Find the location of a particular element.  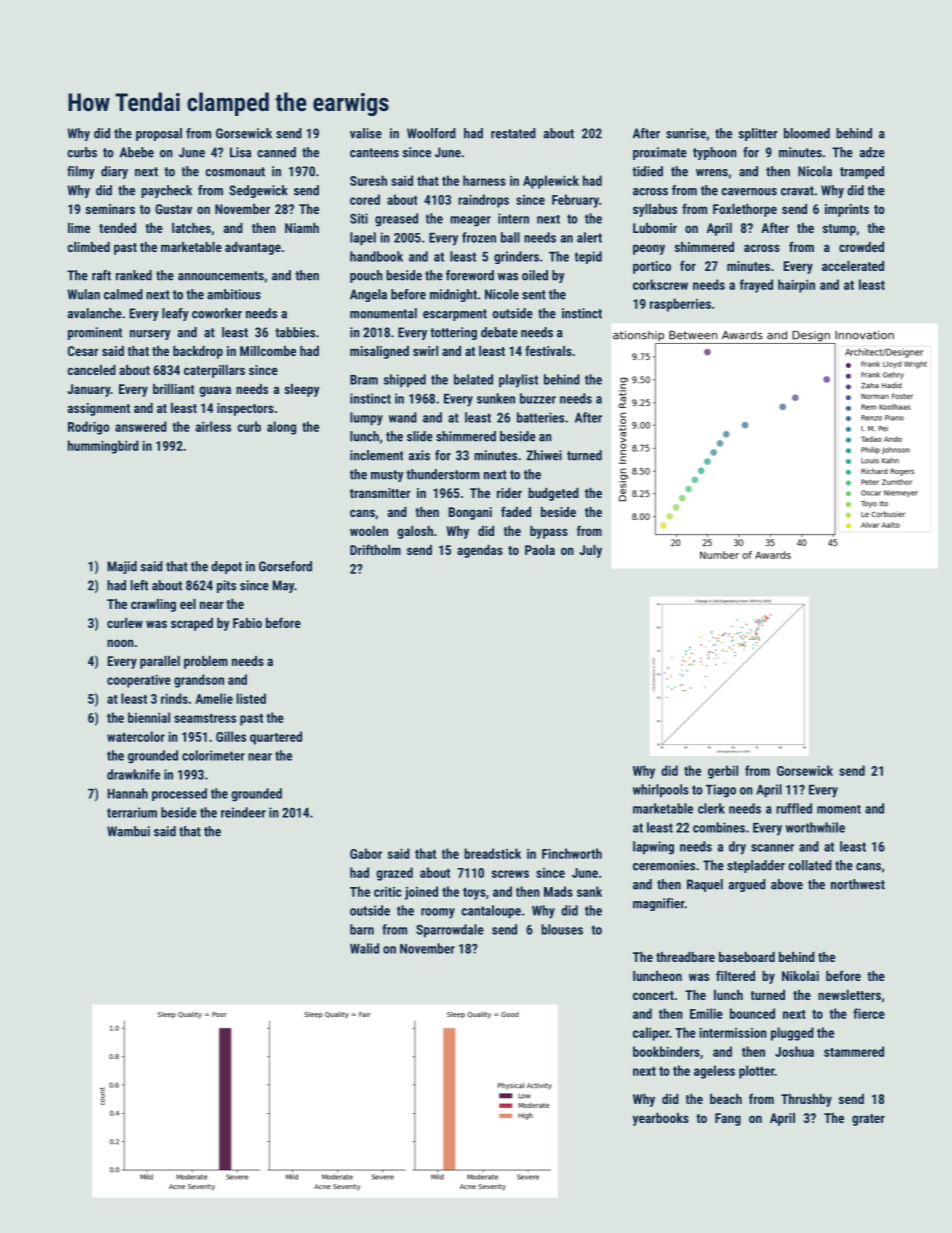

Wambui is located at coordinates (128, 831).
